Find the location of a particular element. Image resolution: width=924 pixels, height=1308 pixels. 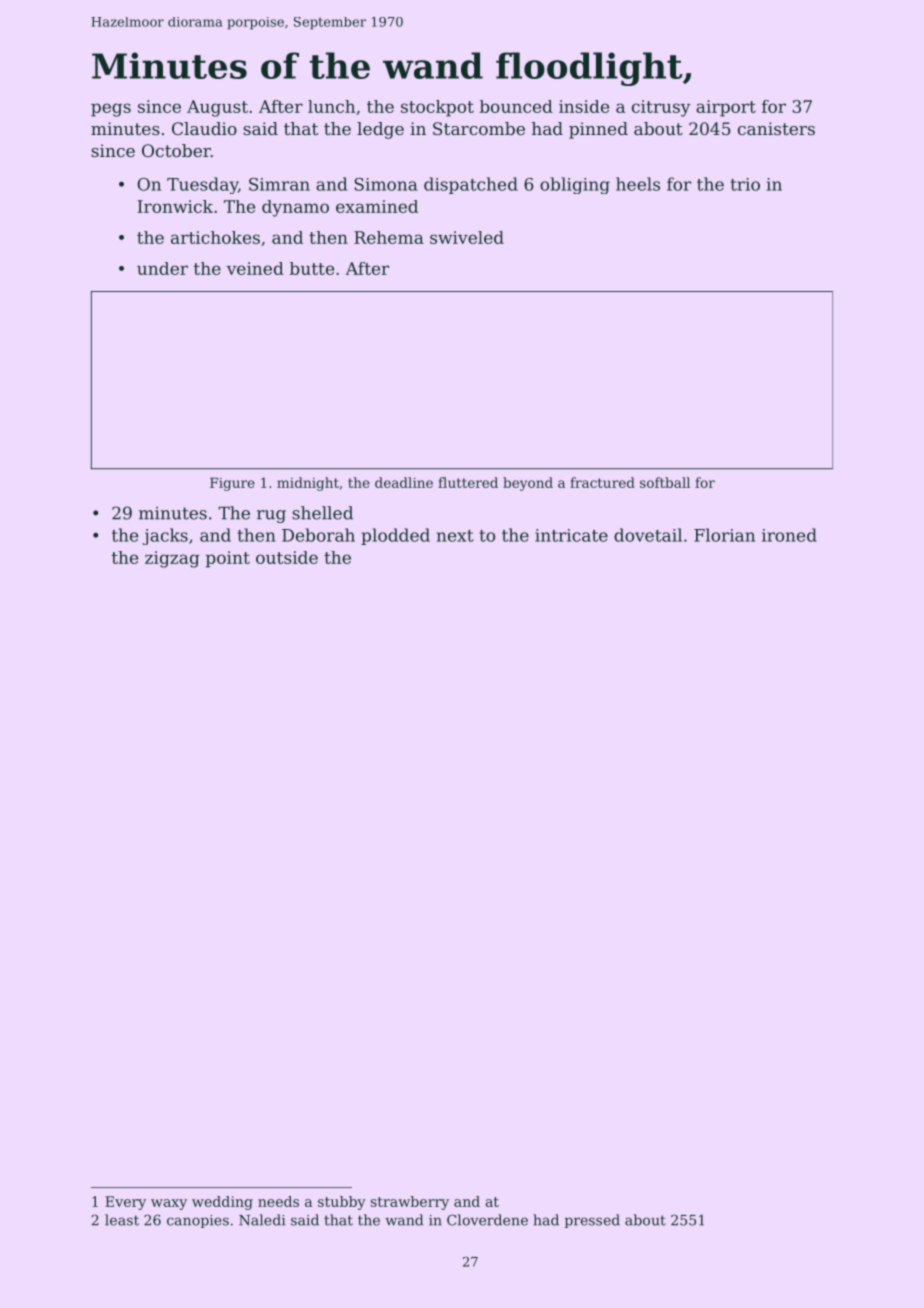

fractured is located at coordinates (602, 482).
